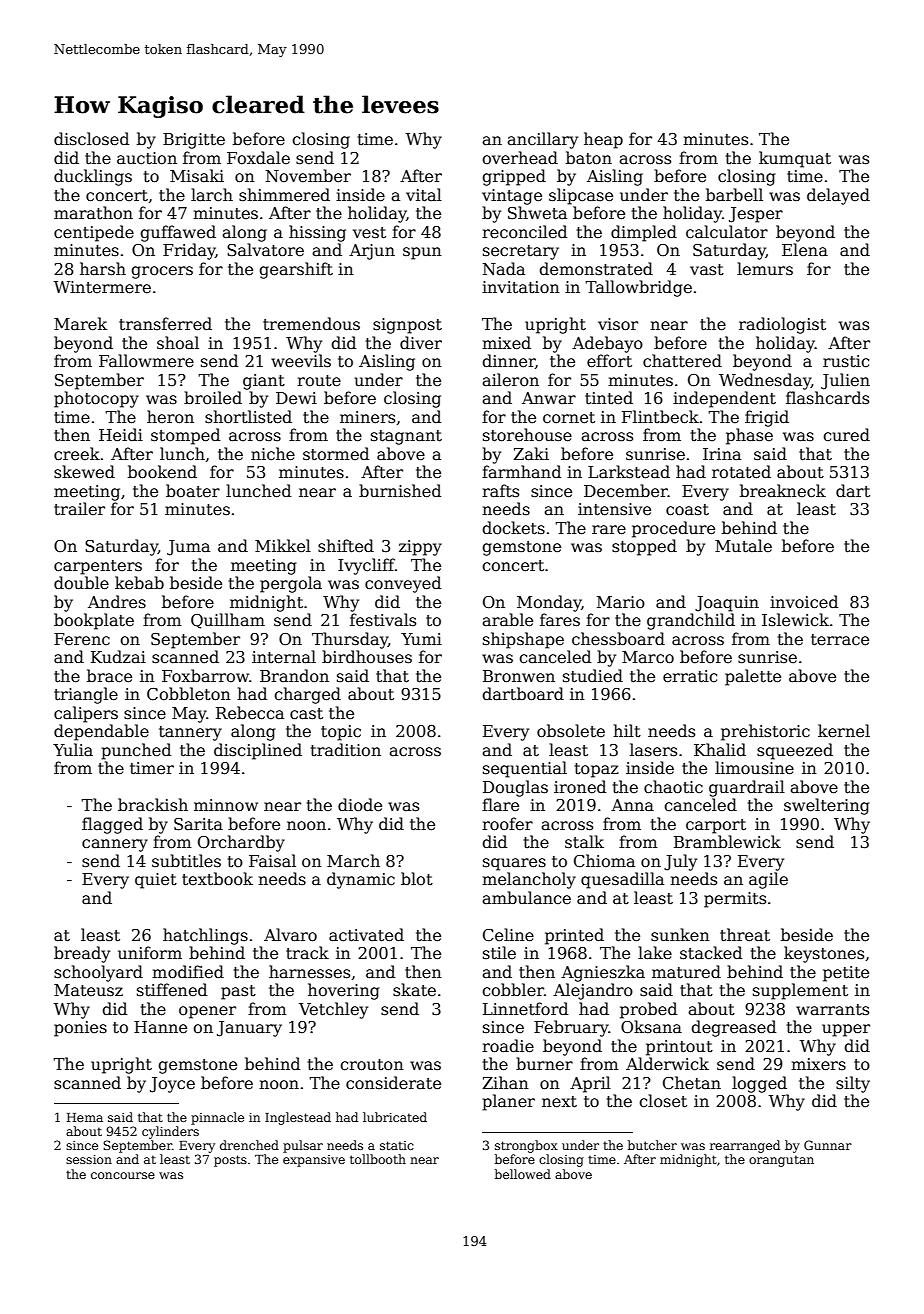 This page has width=924, height=1314. Describe the element at coordinates (206, 676) in the page. I see `Foxbarrow` at that location.
